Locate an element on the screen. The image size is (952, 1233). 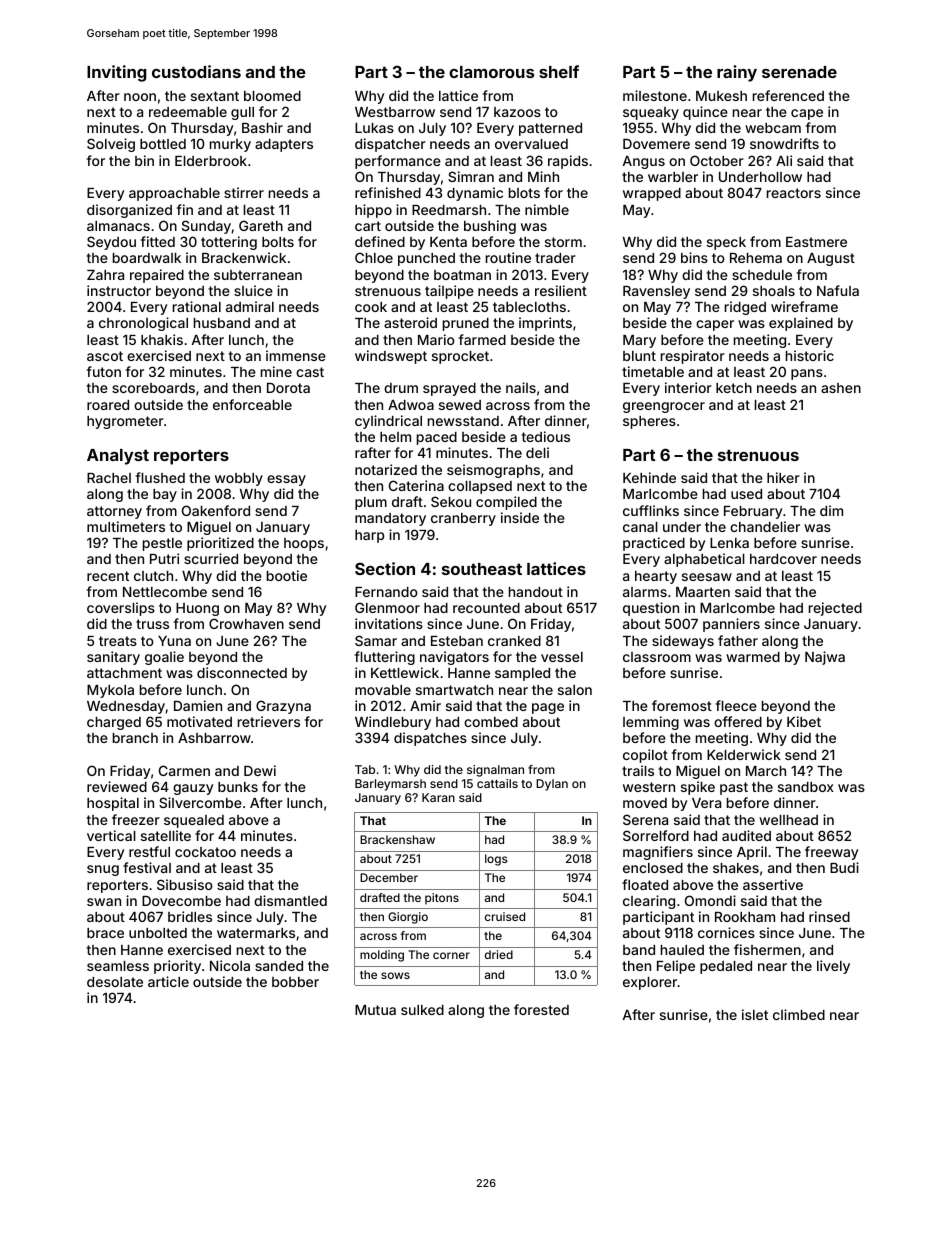
wobbly is located at coordinates (239, 479).
